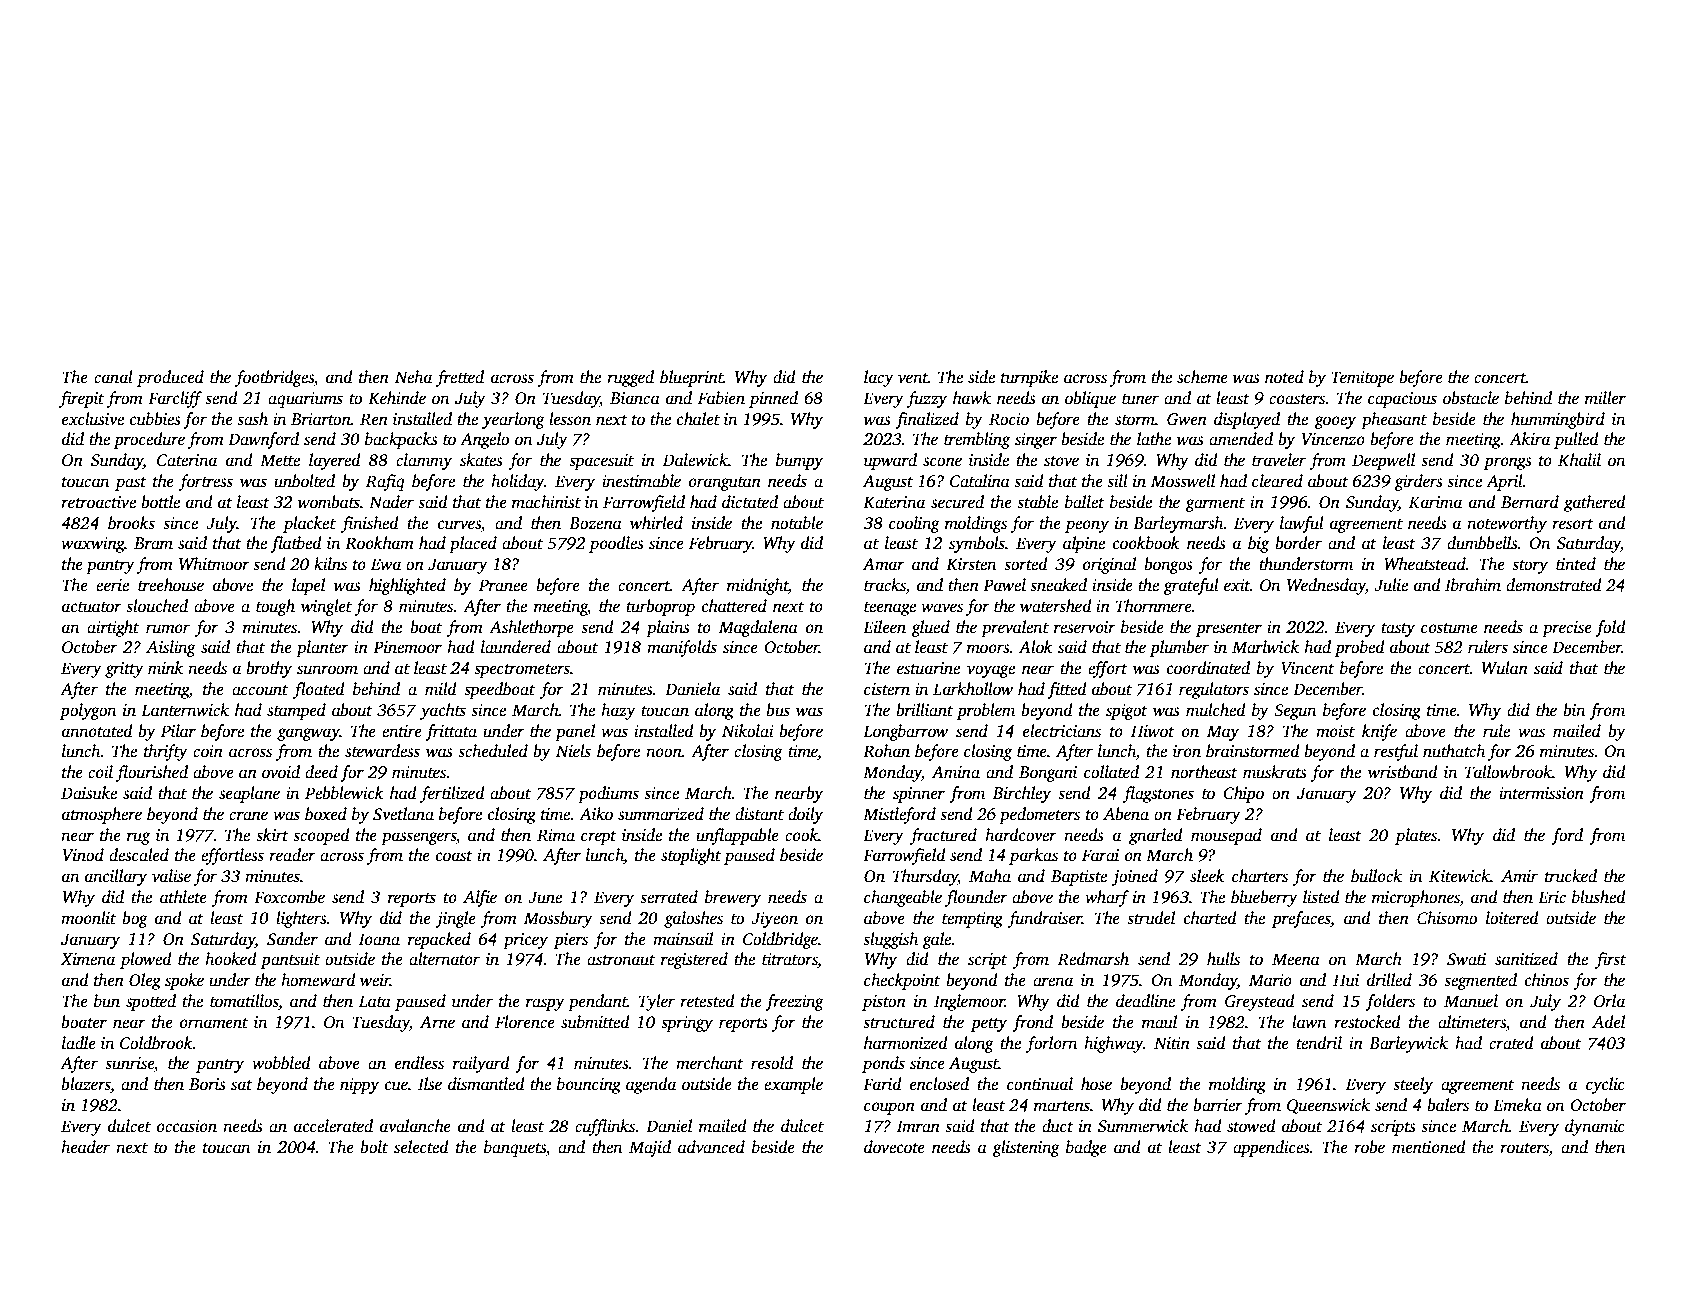 The height and width of the screenshot is (1304, 1687). I want to click on crept, so click(599, 838).
